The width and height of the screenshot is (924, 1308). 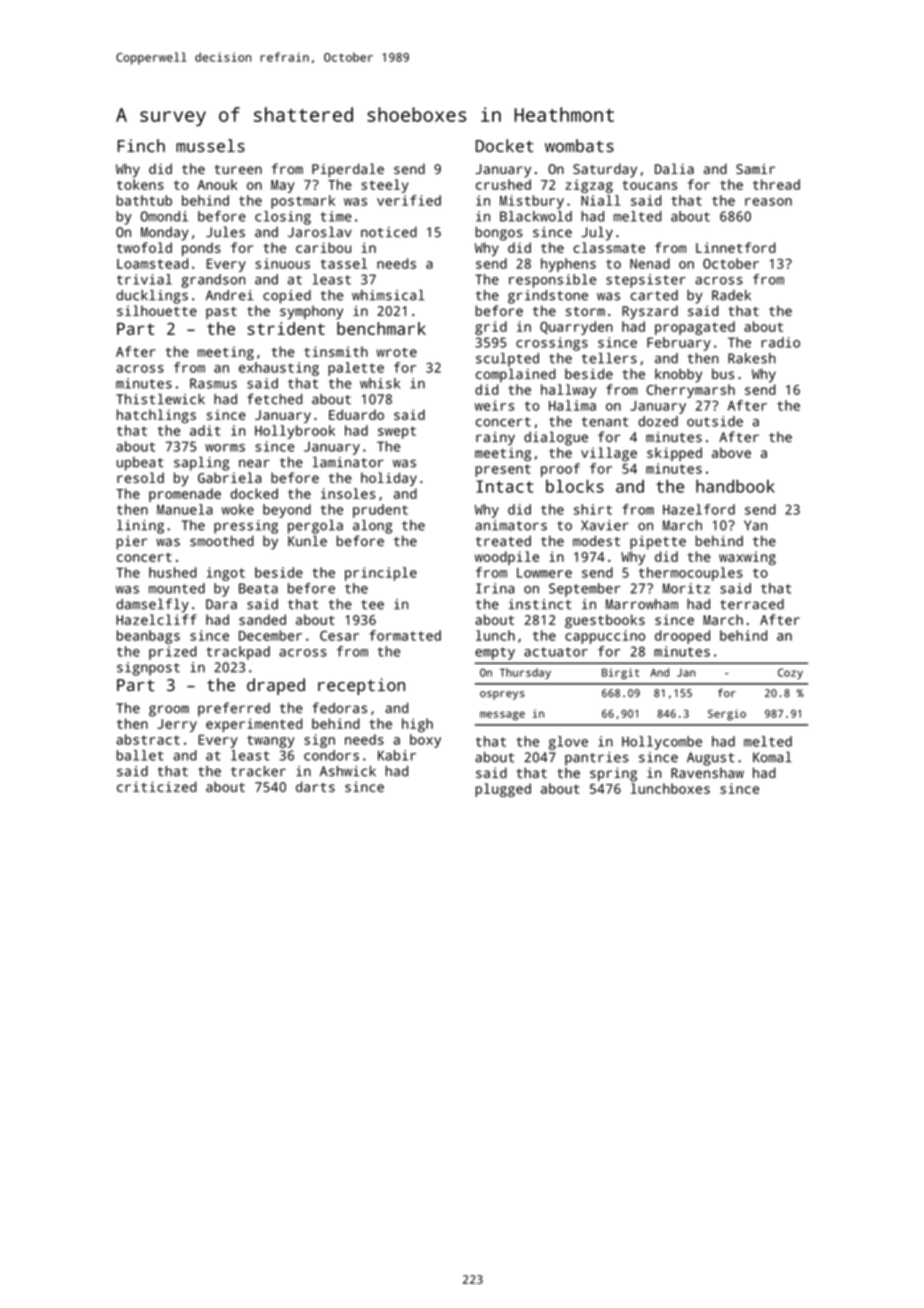 What do you see at coordinates (213, 383) in the screenshot?
I see `Rasmus` at bounding box center [213, 383].
